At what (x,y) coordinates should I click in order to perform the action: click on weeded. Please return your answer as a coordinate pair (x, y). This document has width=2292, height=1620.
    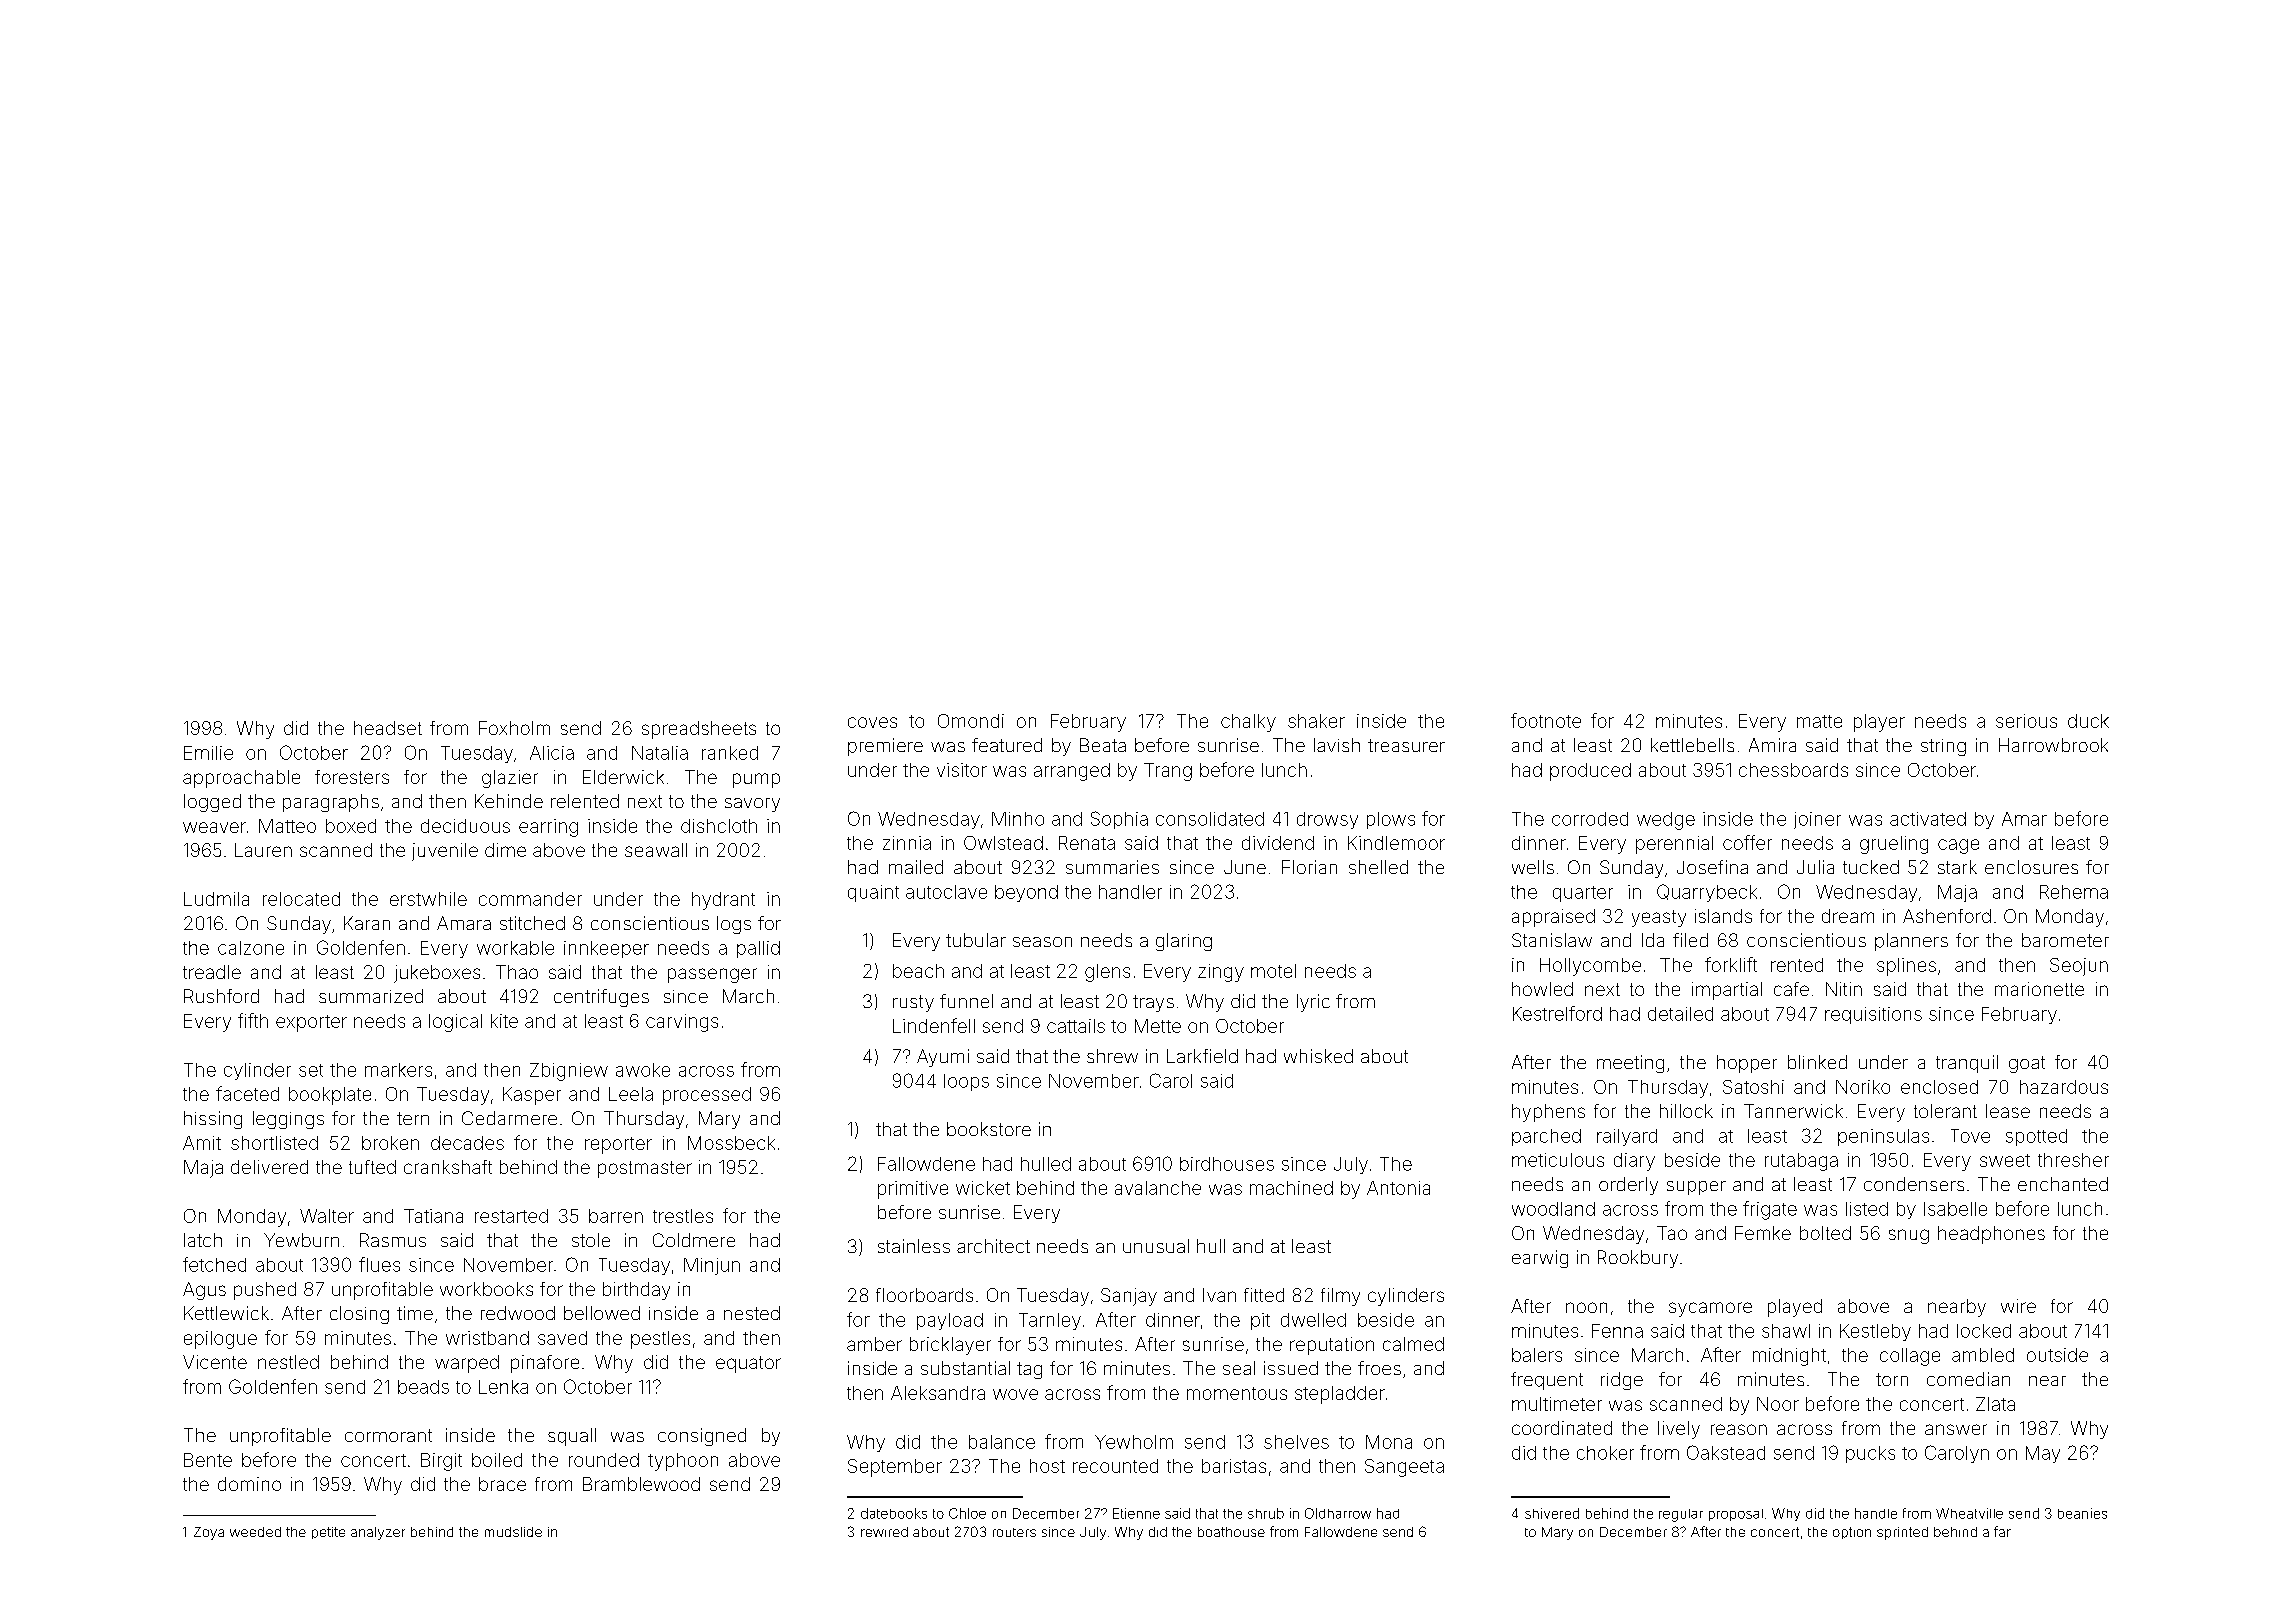
    Looking at the image, I should click on (255, 1532).
